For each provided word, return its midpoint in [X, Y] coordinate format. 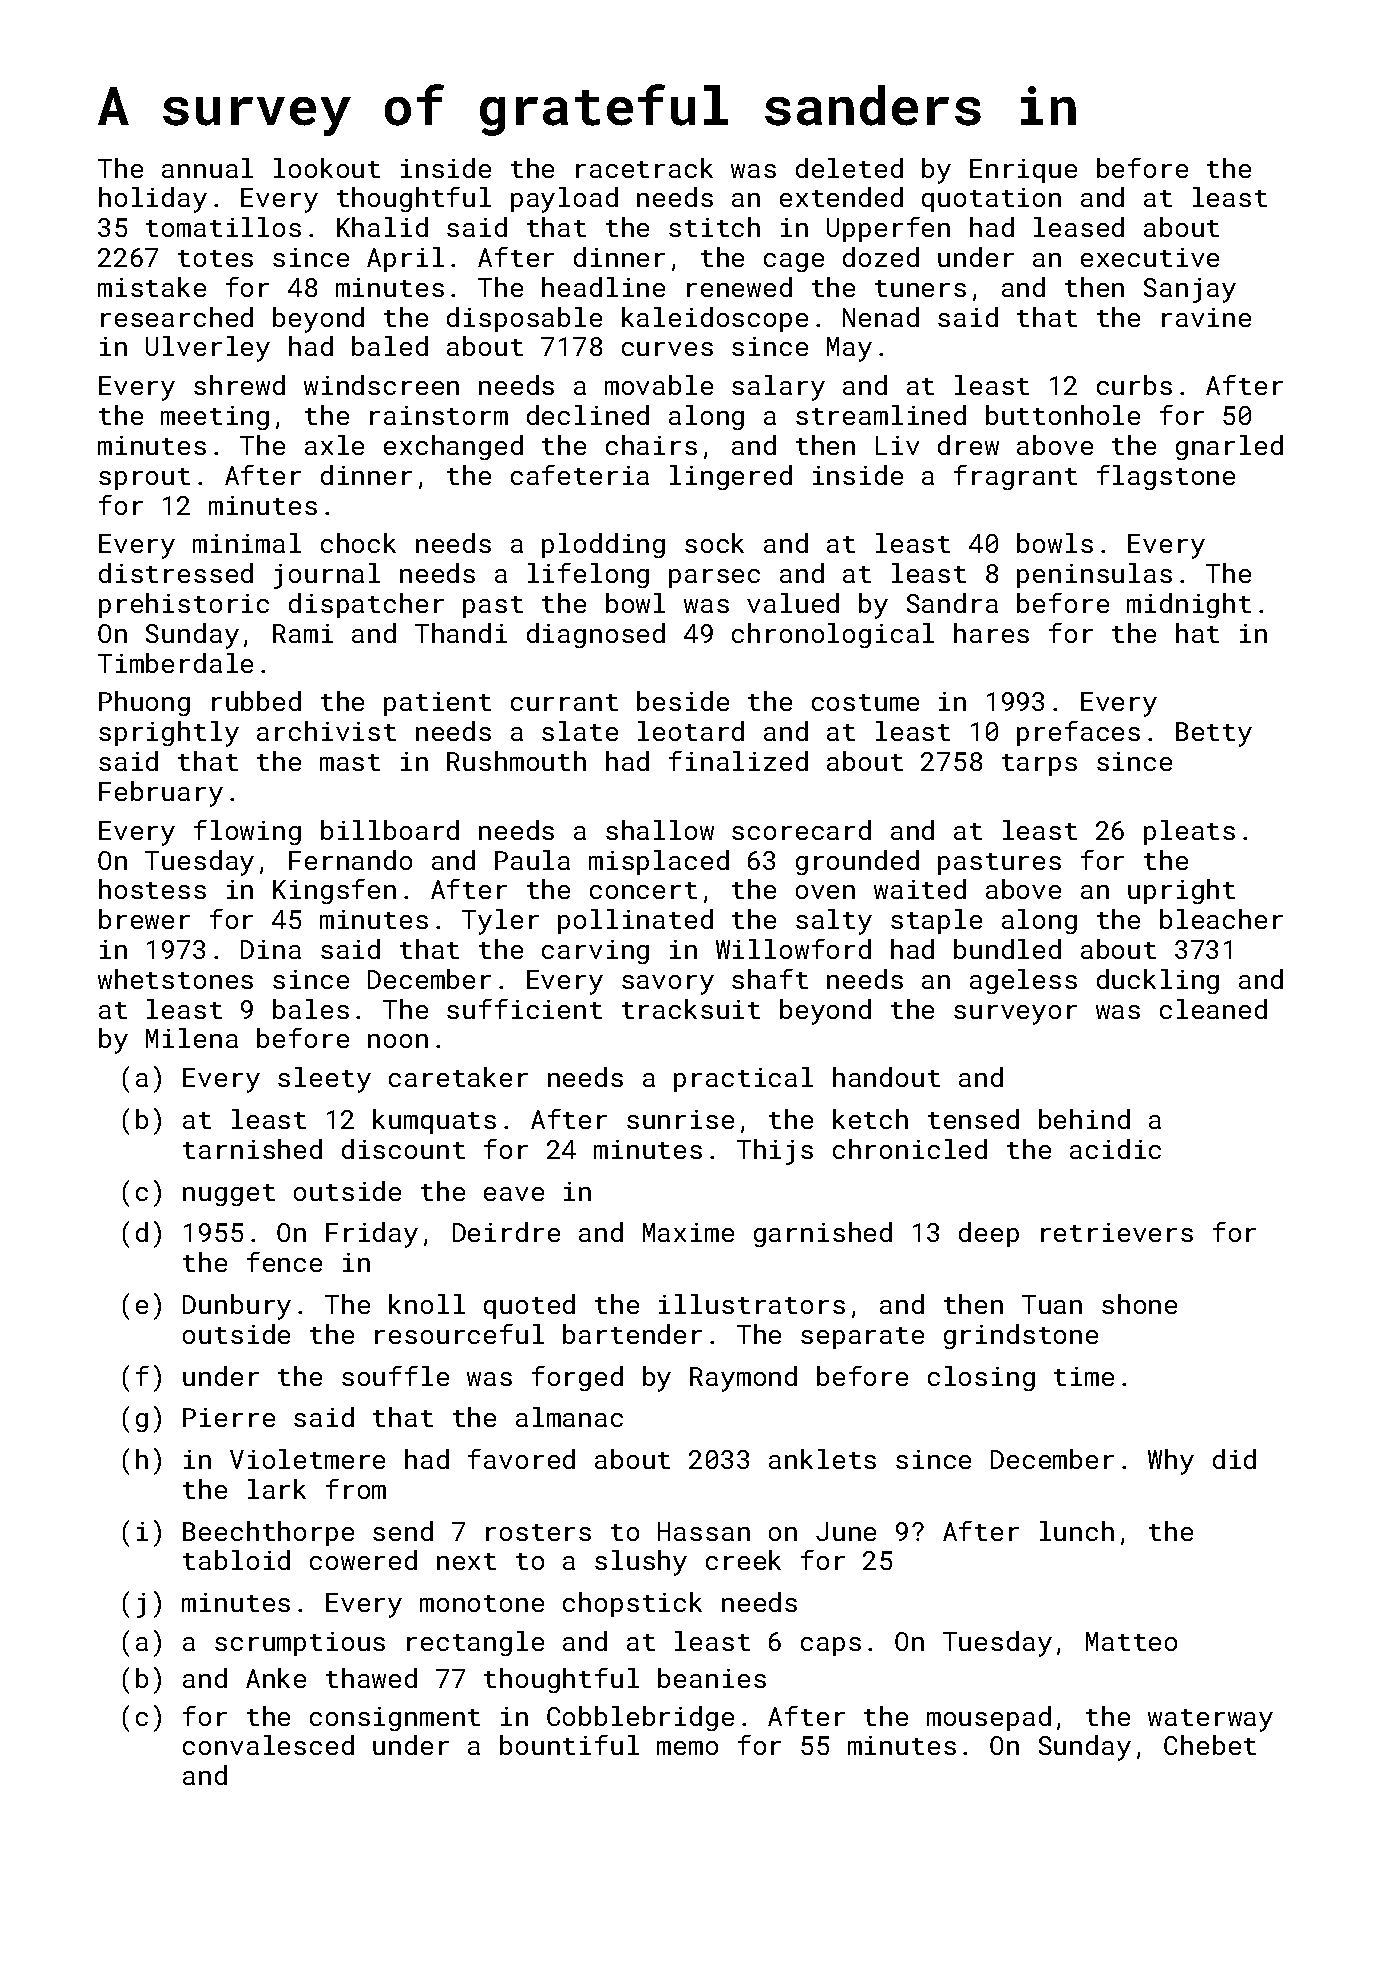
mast [350, 762]
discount [403, 1149]
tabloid [236, 1560]
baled [390, 346]
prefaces [1078, 733]
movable [659, 385]
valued [793, 603]
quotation [991, 200]
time [1084, 1376]
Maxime [688, 1232]
